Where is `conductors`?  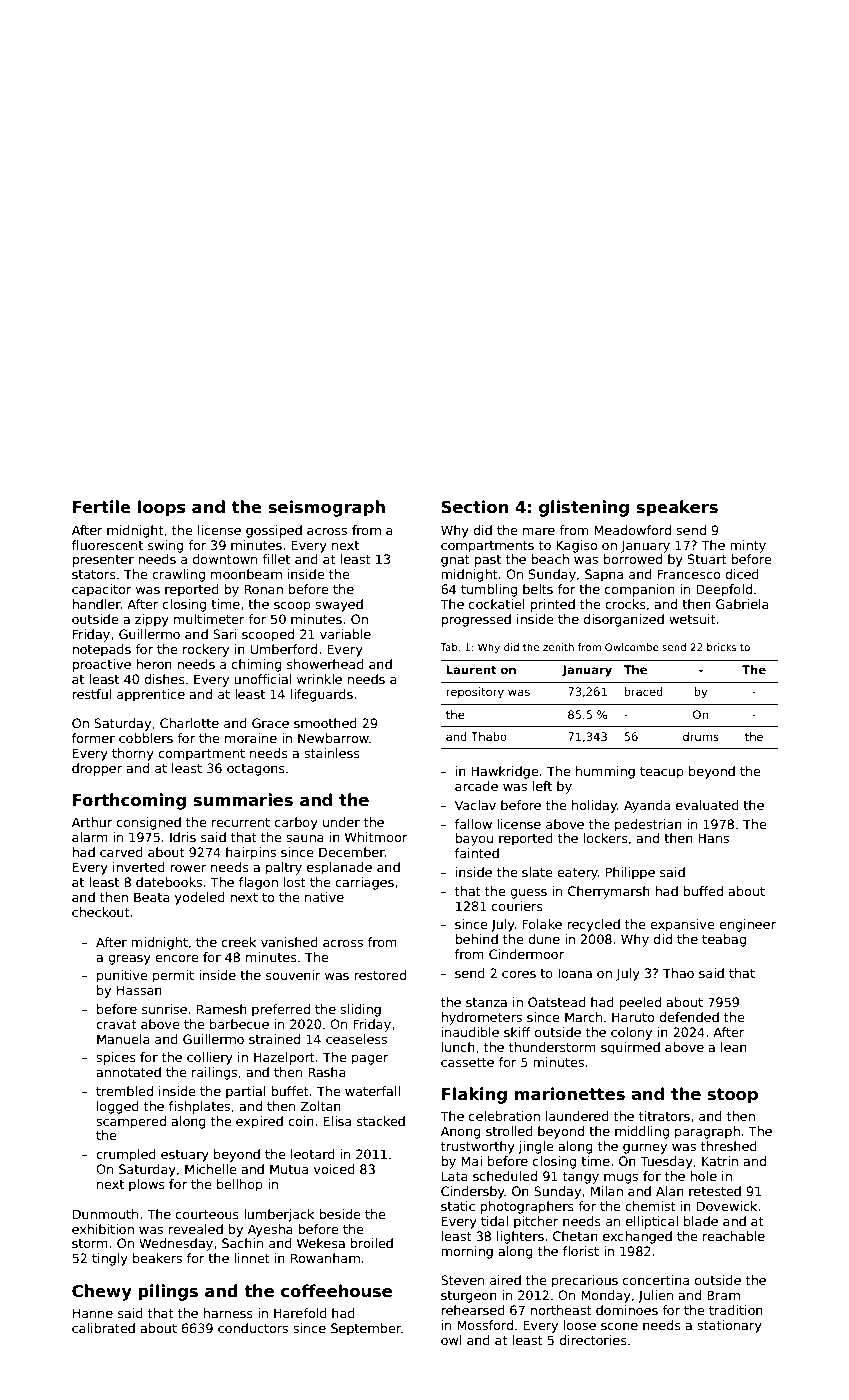
conductors is located at coordinates (253, 1328).
